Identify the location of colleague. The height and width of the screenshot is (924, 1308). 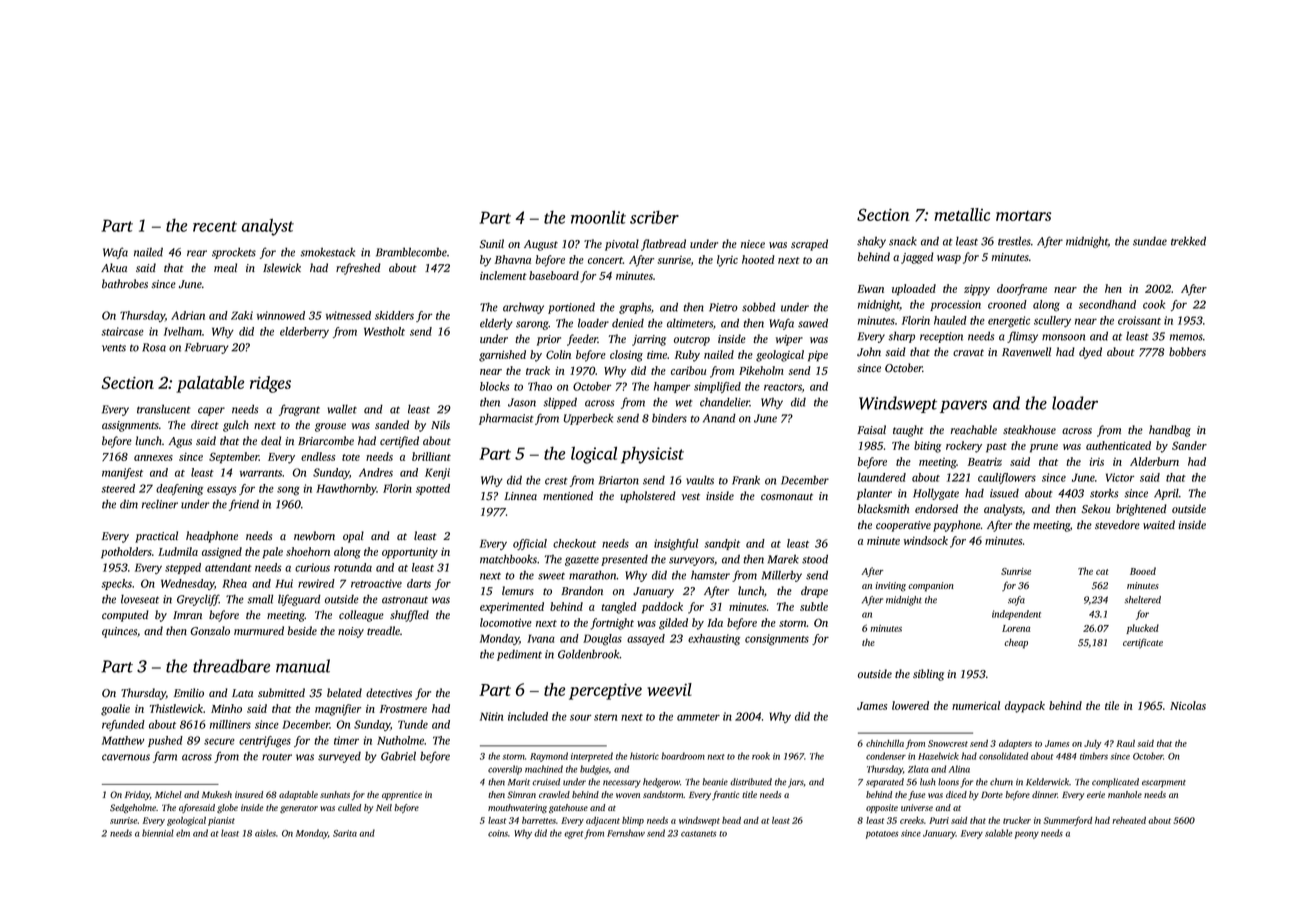
(361, 616).
